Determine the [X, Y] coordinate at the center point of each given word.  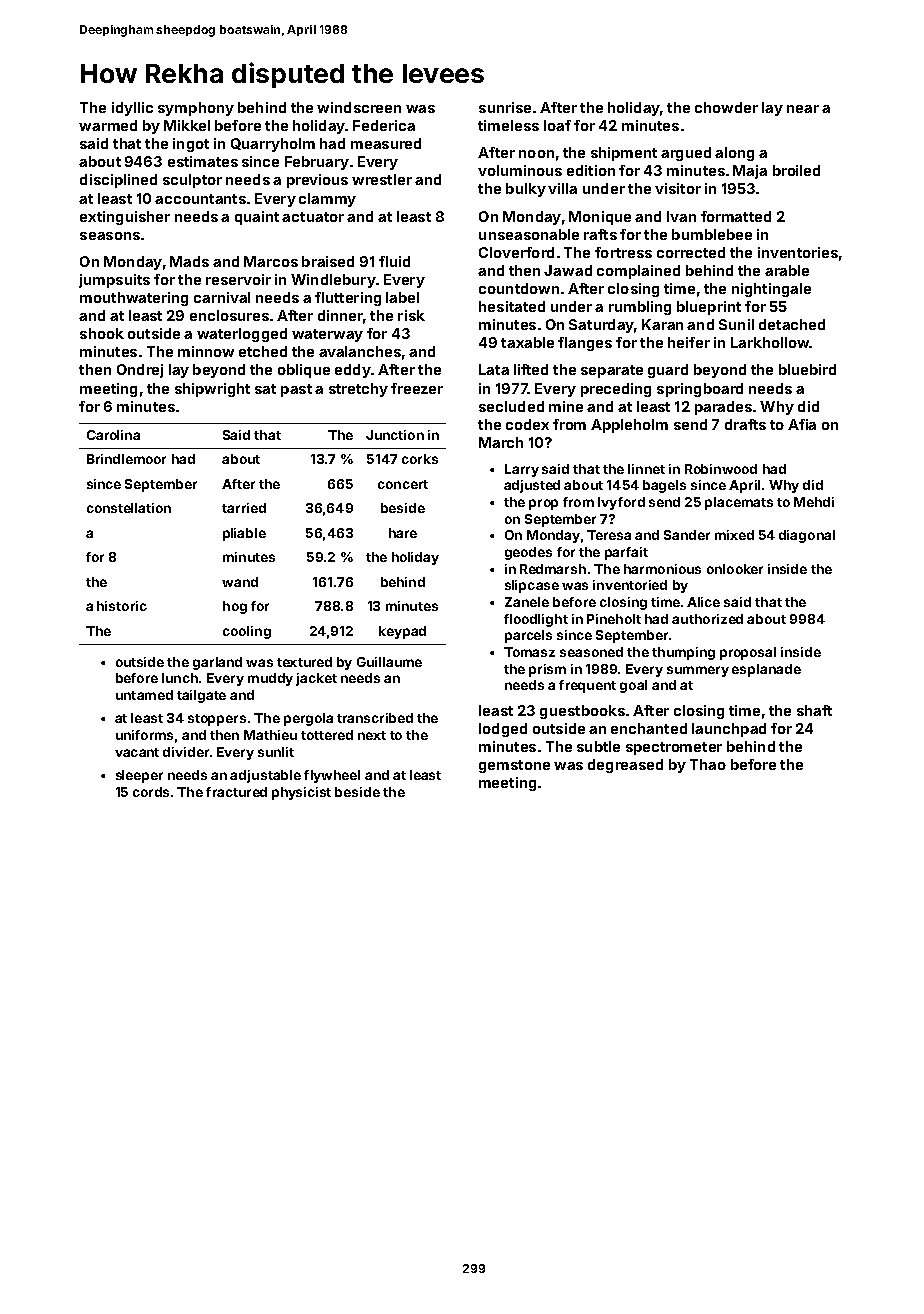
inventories [798, 252]
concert [403, 484]
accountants [200, 199]
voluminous [520, 170]
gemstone [514, 766]
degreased [625, 766]
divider [186, 752]
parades [723, 408]
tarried [244, 508]
